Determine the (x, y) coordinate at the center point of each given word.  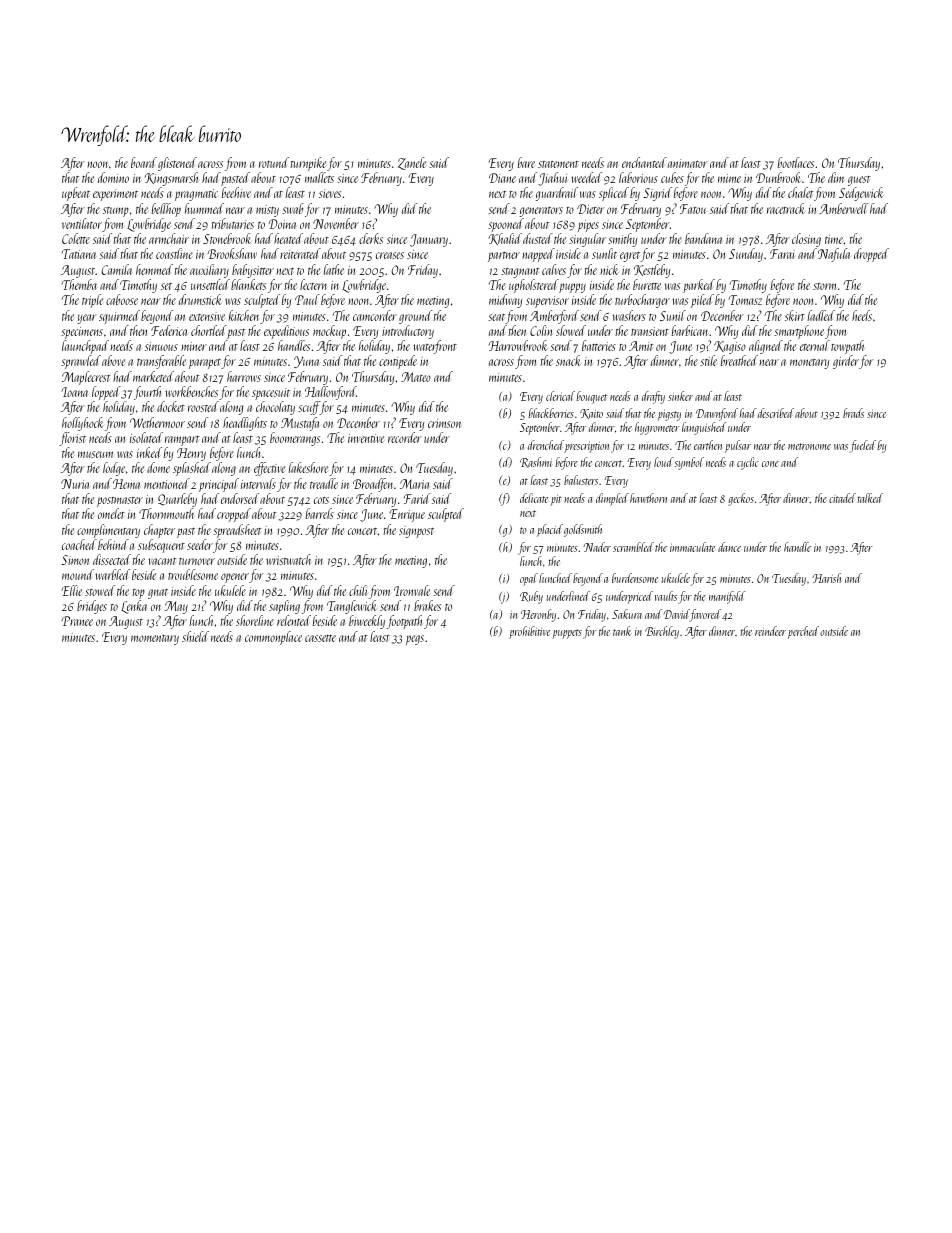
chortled (209, 330)
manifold (727, 597)
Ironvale (412, 590)
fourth (147, 393)
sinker (680, 396)
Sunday (746, 255)
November (336, 223)
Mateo (416, 377)
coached (79, 544)
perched (803, 632)
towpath (849, 348)
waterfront (435, 347)
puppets (567, 634)
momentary (155, 640)
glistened (177, 164)
